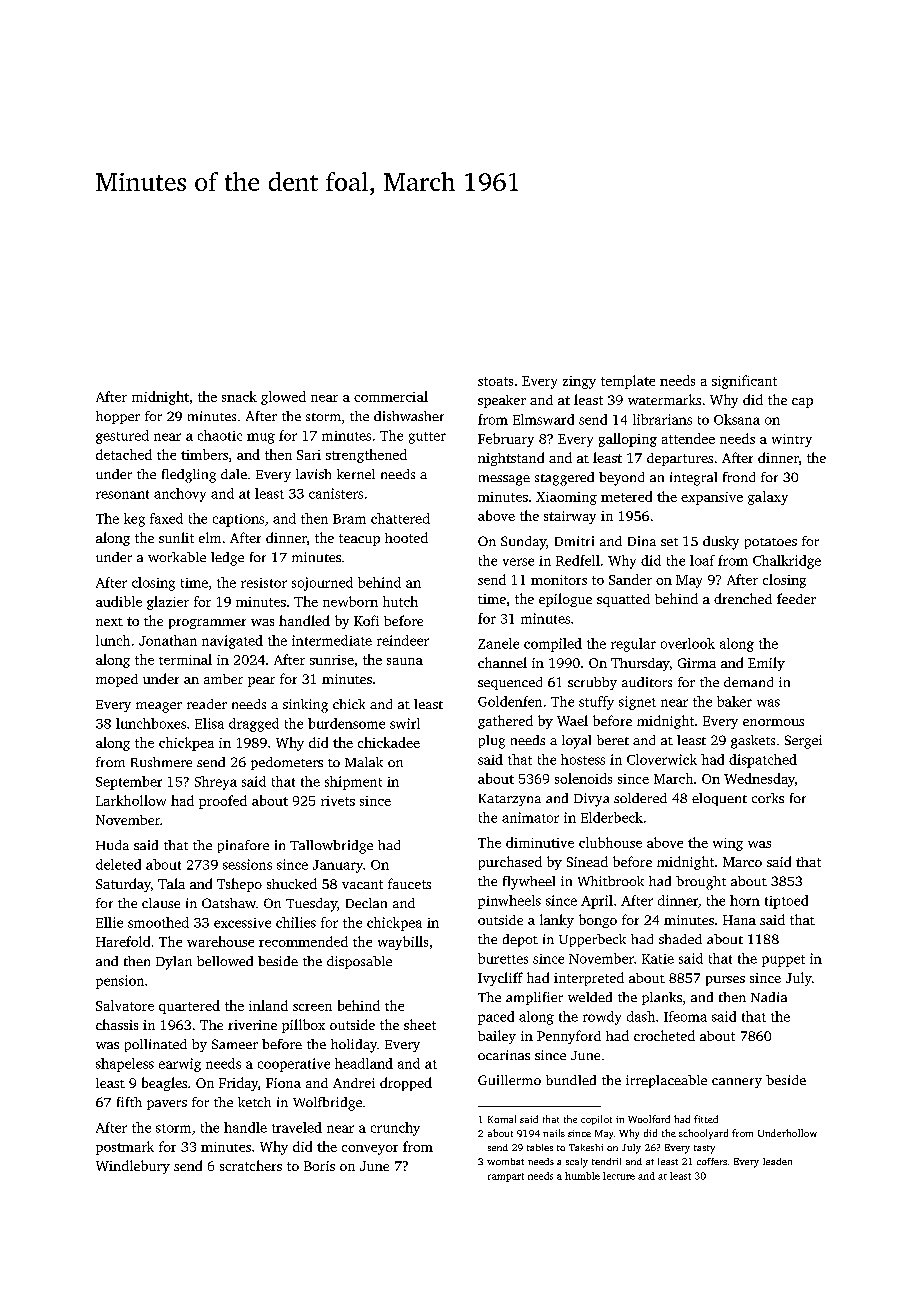 This screenshot has height=1311, width=924. I want to click on Boris, so click(319, 1166).
